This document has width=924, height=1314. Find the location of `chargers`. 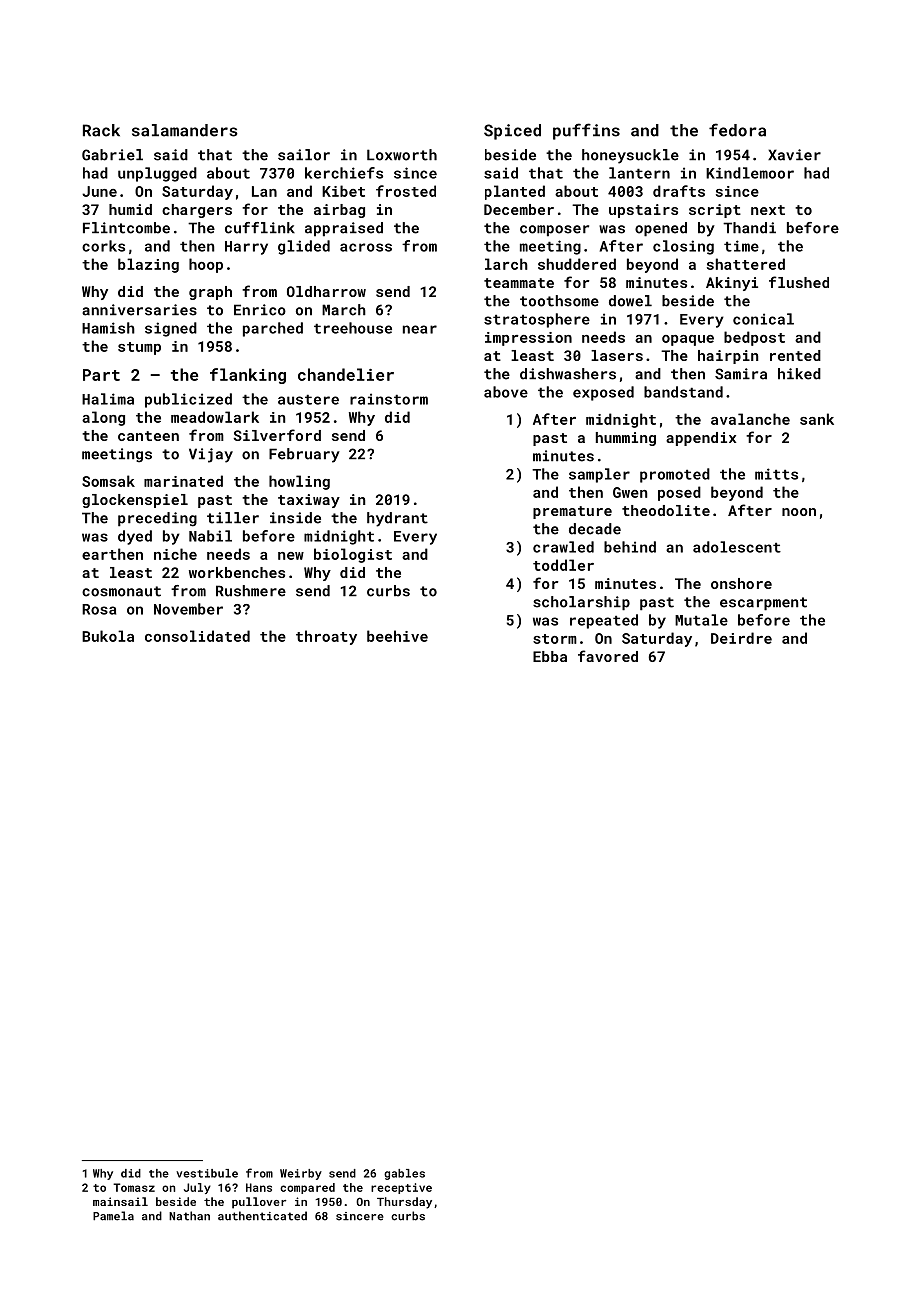

chargers is located at coordinates (197, 211).
